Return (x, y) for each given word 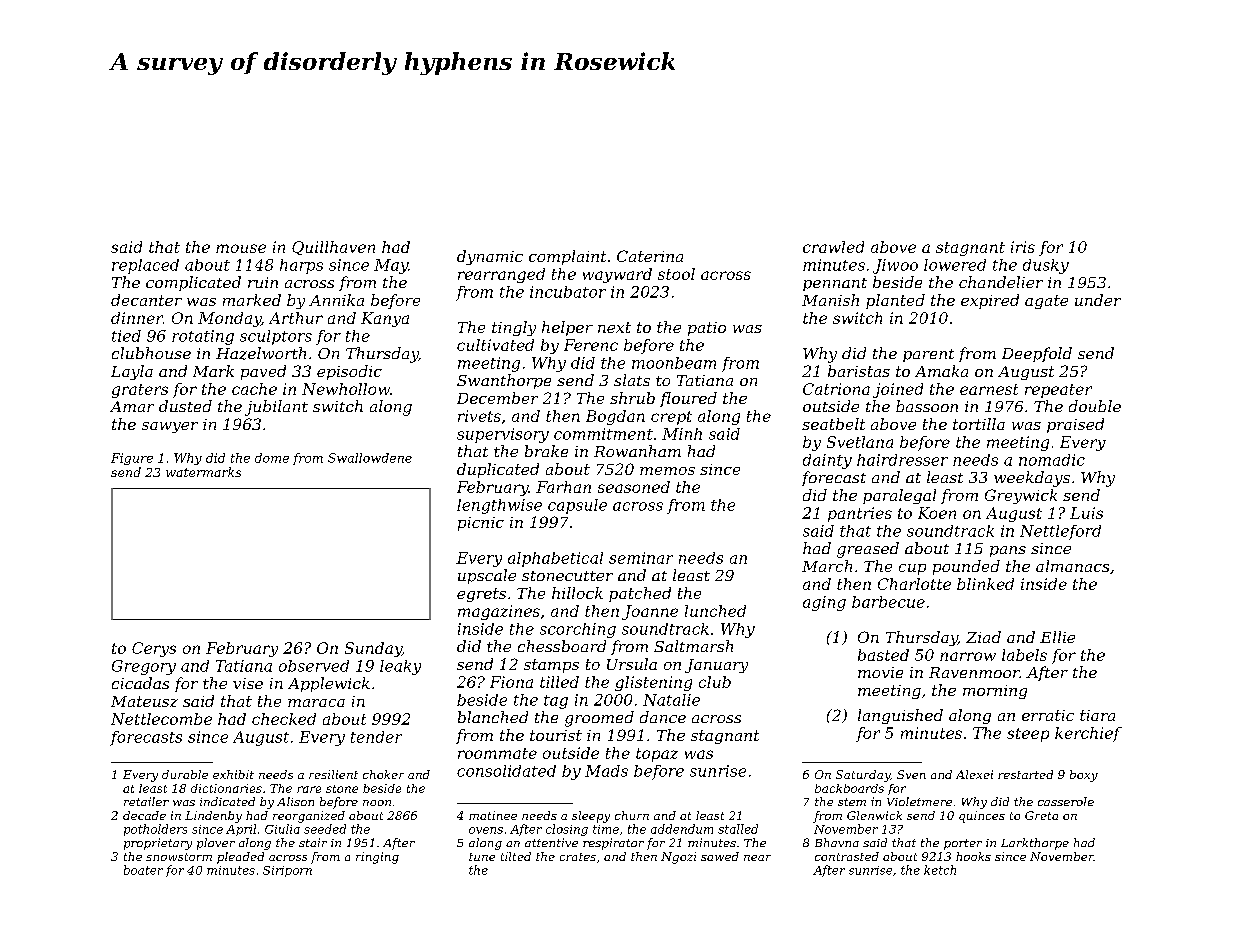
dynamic (490, 257)
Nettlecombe (161, 719)
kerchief (1088, 734)
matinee (493, 815)
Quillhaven (333, 248)
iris (1023, 247)
